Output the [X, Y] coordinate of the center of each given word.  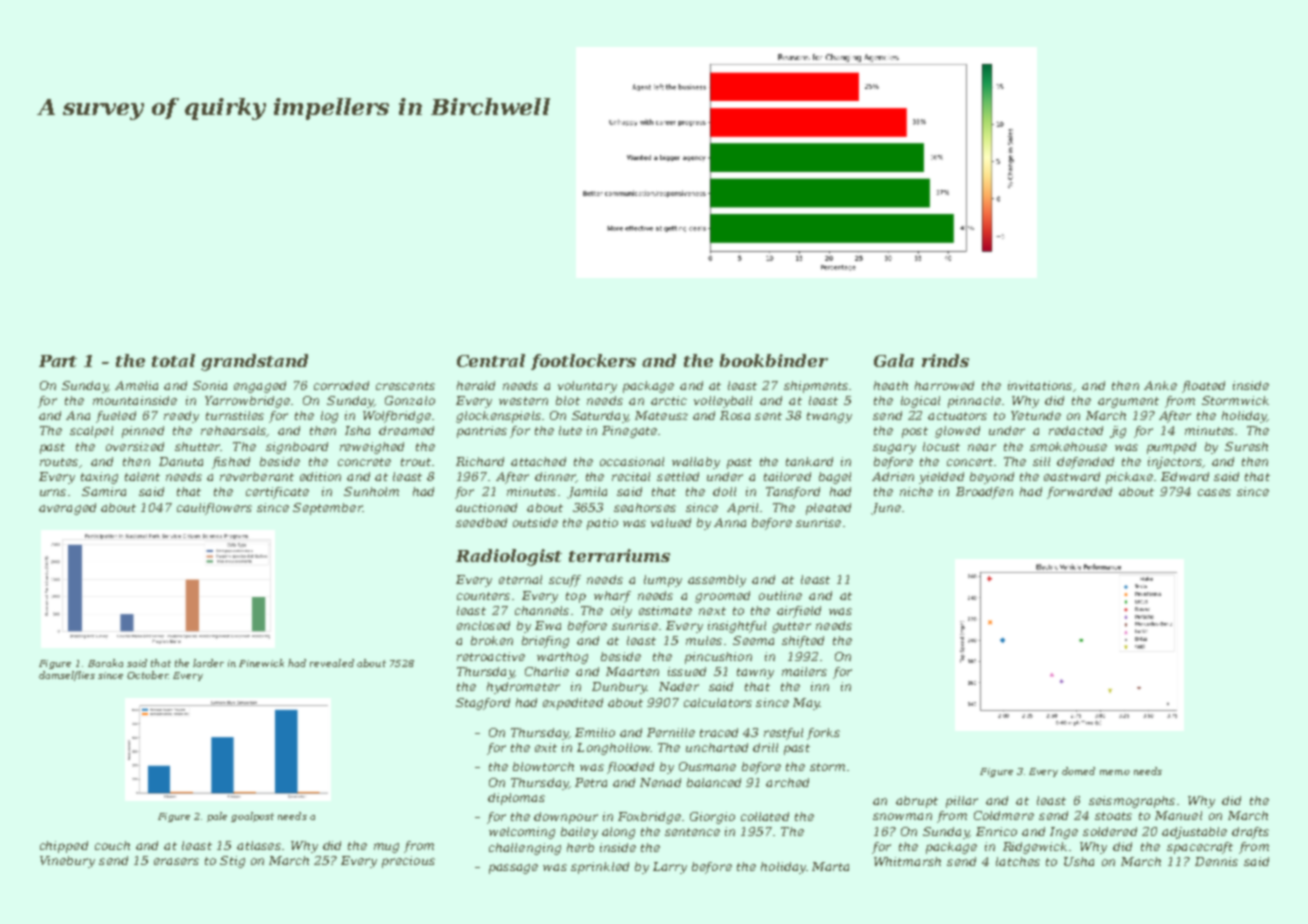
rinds [945, 360]
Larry [670, 868]
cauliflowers [214, 509]
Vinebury [67, 862]
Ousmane [707, 766]
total [173, 360]
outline [780, 595]
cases [1214, 492]
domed [1078, 771]
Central [491, 360]
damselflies [67, 676]
